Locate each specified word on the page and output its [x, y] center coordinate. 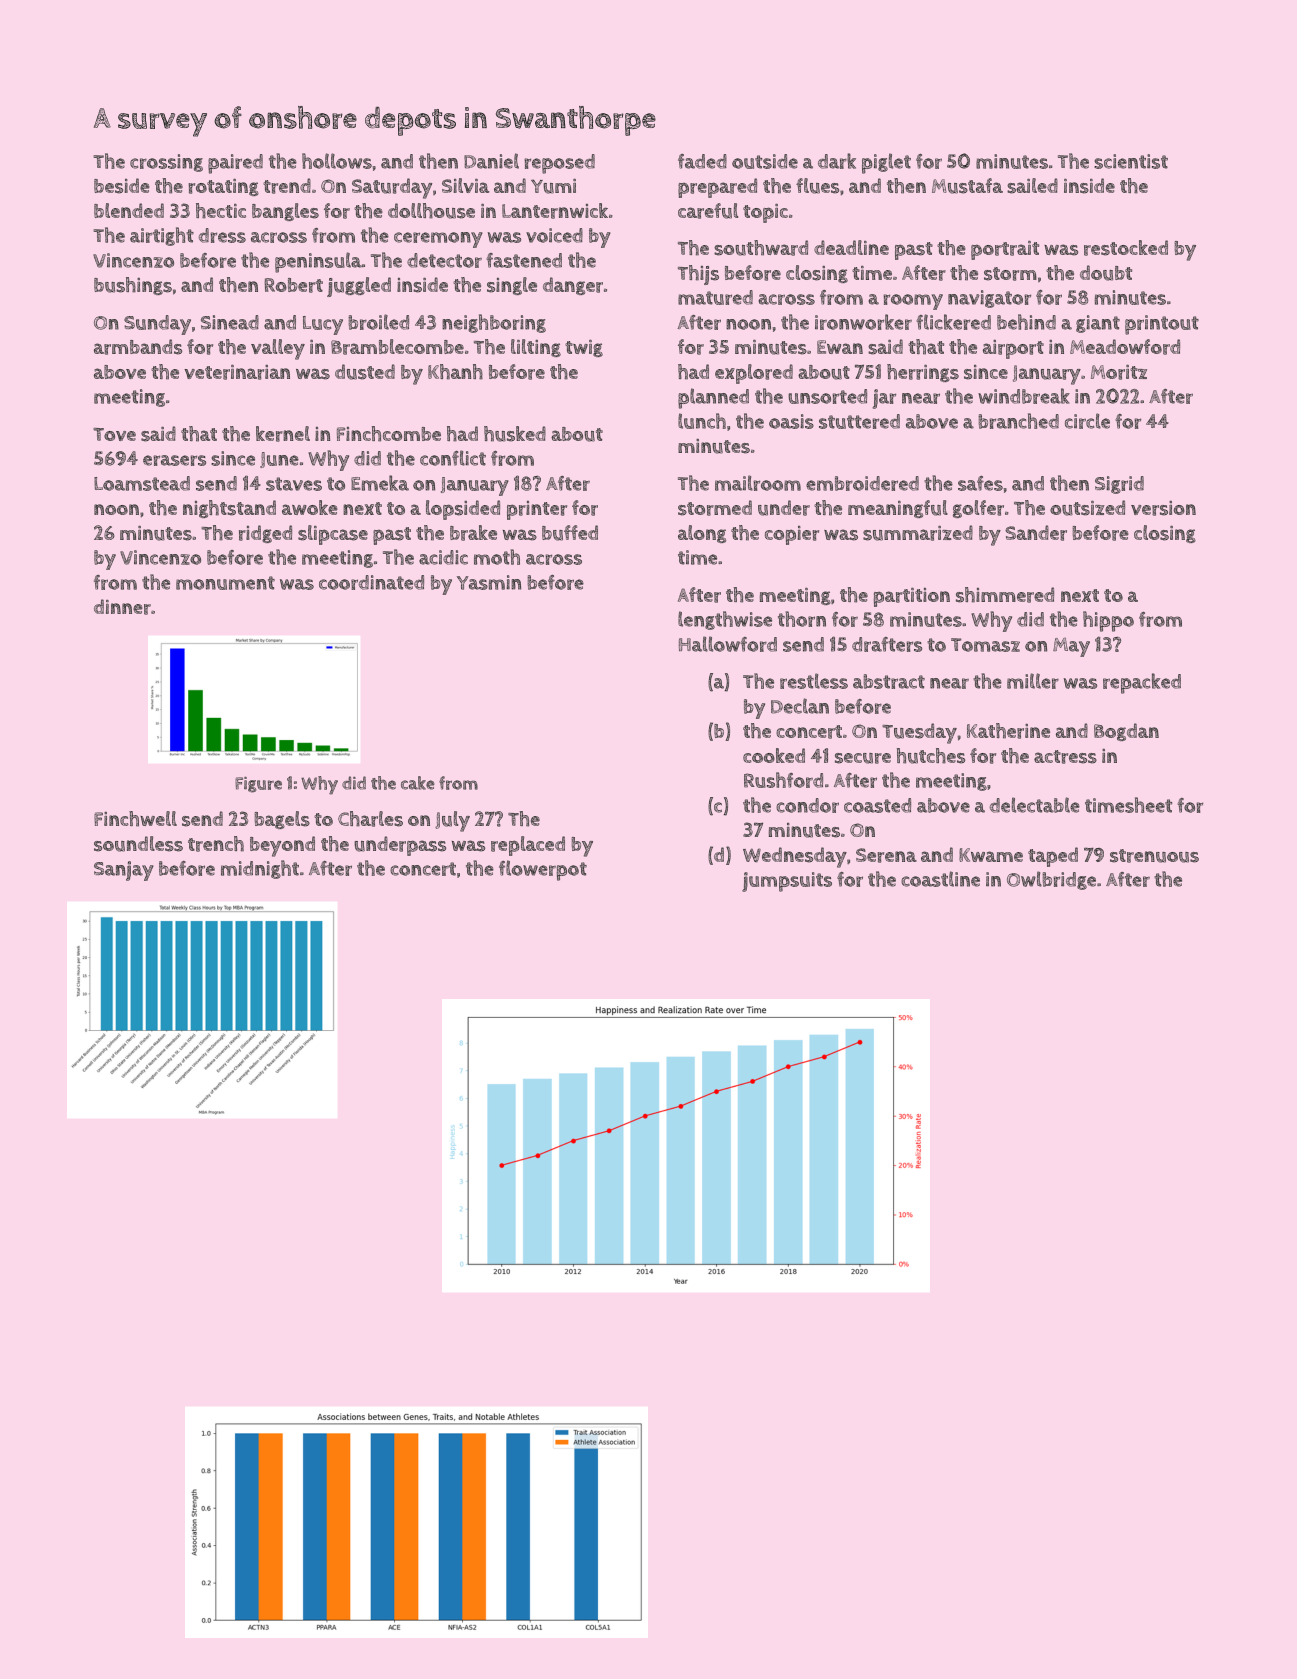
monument [225, 583]
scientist [1131, 161]
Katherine [1008, 731]
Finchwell [135, 819]
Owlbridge [1051, 880]
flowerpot [543, 870]
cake [418, 783]
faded [702, 161]
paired [235, 164]
